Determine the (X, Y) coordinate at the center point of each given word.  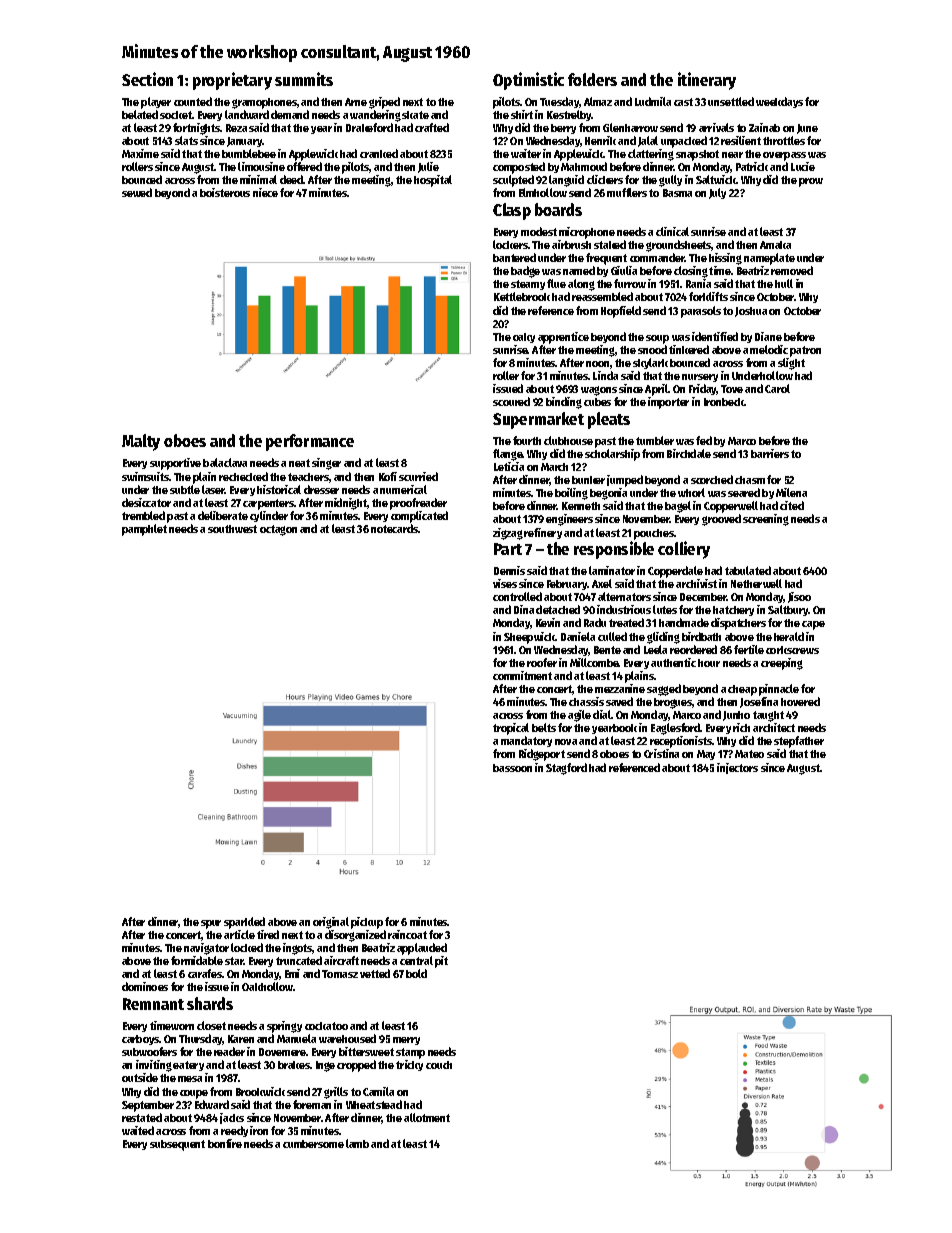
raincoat (407, 934)
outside (140, 1077)
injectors (737, 768)
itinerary (707, 81)
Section (147, 79)
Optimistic (528, 81)
